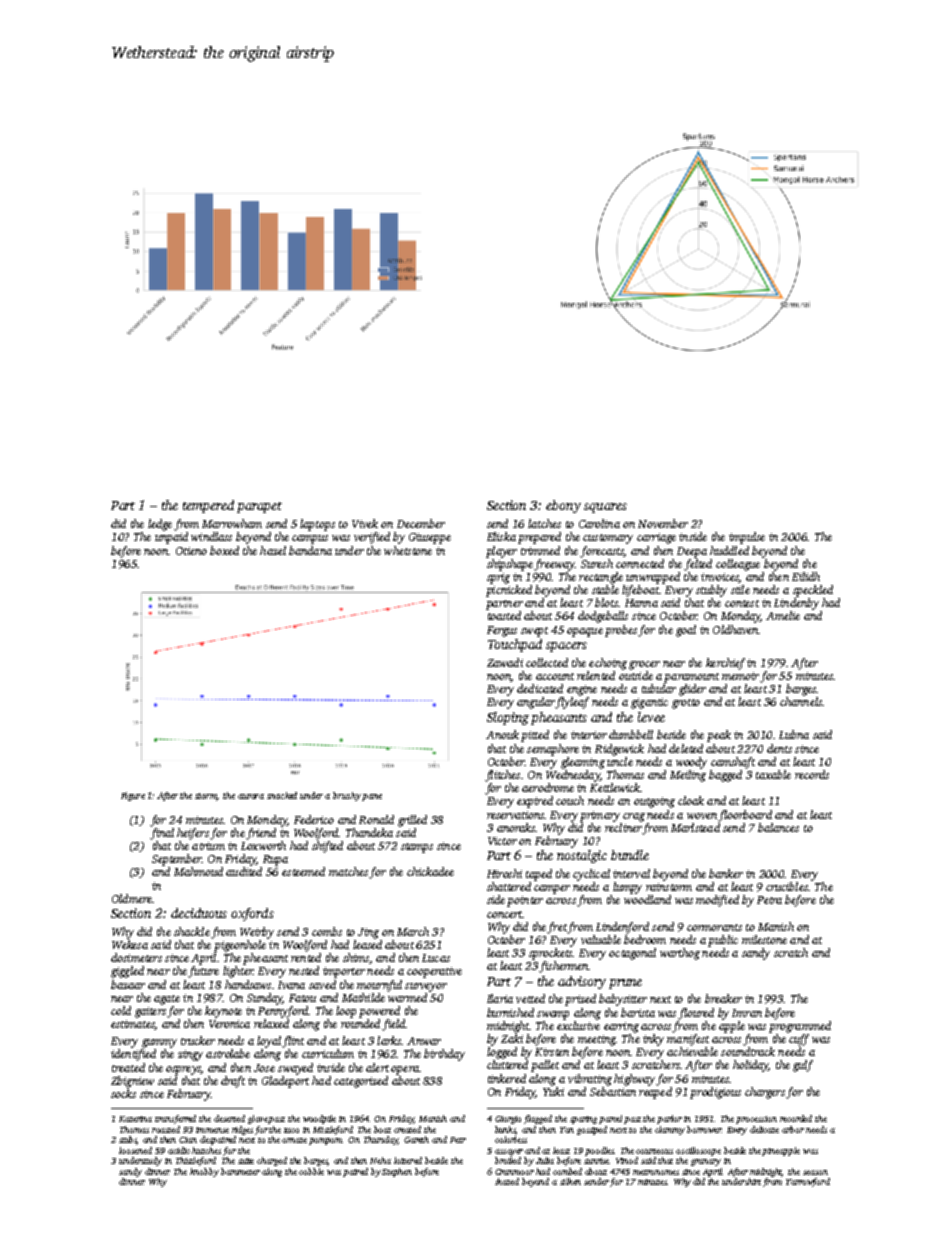 The width and height of the screenshot is (952, 1233). I want to click on silken, so click(570, 1181).
